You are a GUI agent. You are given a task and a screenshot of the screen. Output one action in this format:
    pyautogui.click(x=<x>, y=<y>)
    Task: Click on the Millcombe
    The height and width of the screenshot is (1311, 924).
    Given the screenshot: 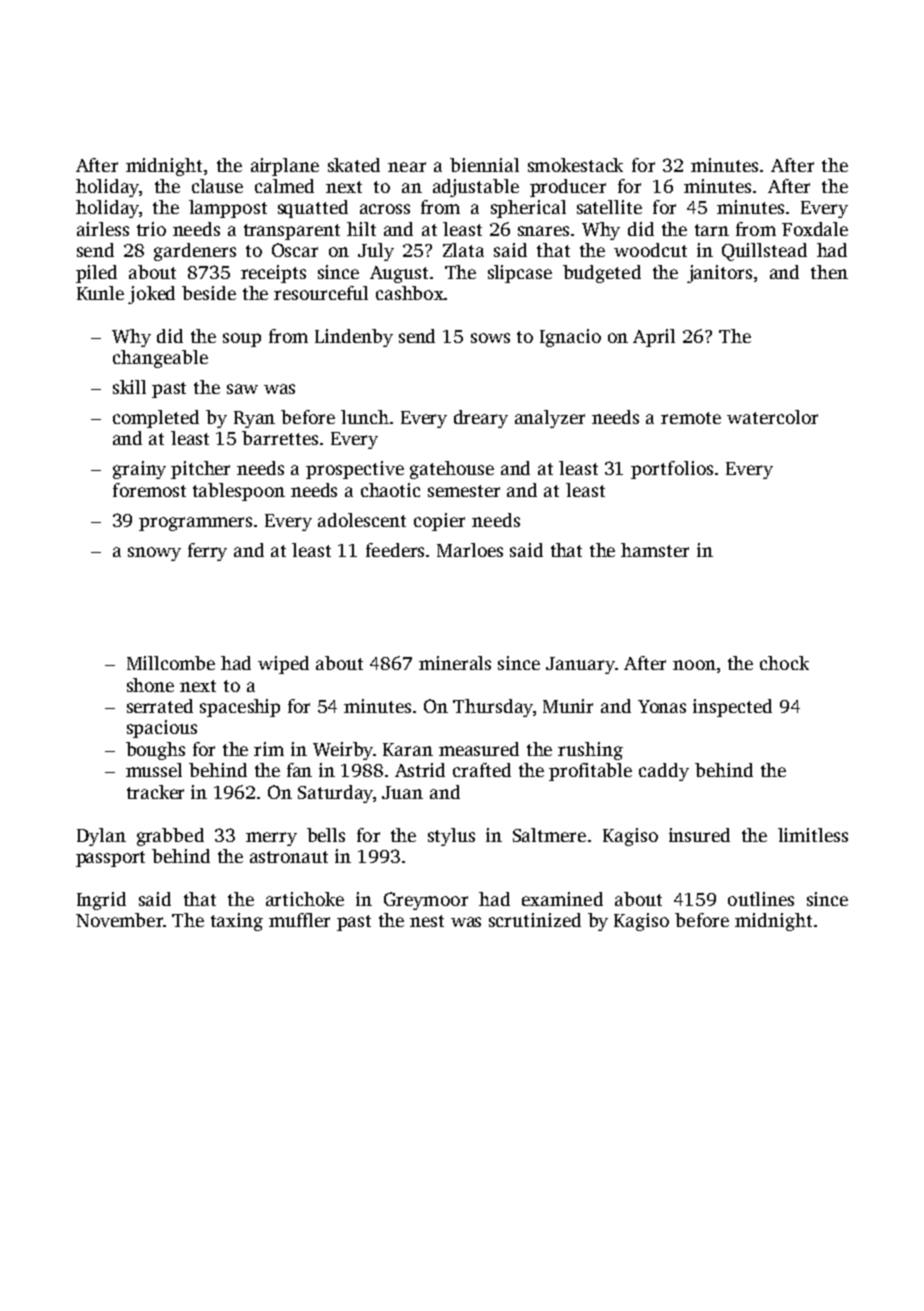 What is the action you would take?
    pyautogui.click(x=171, y=663)
